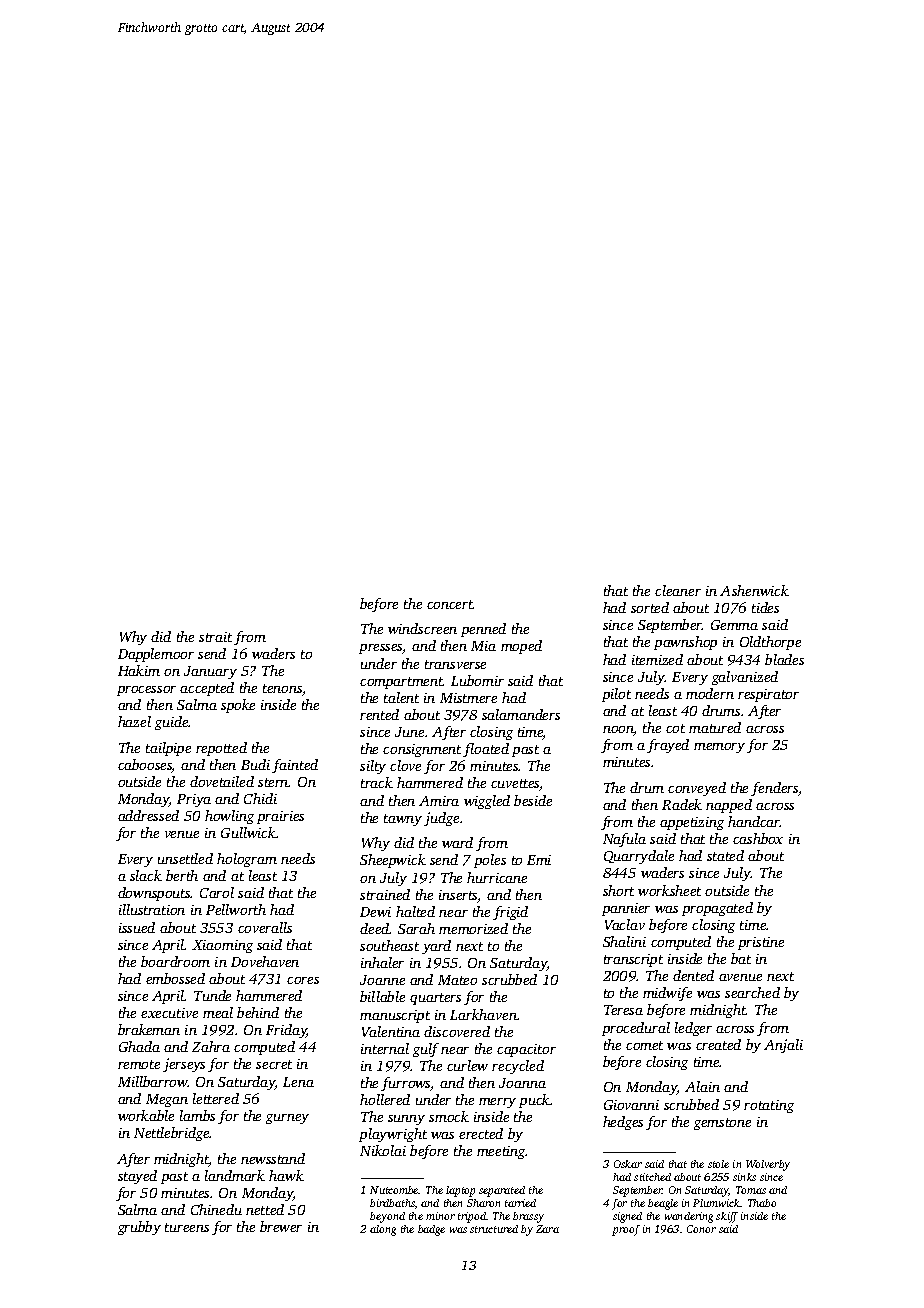 The height and width of the screenshot is (1308, 924). Describe the element at coordinates (450, 604) in the screenshot. I see `concert` at that location.
